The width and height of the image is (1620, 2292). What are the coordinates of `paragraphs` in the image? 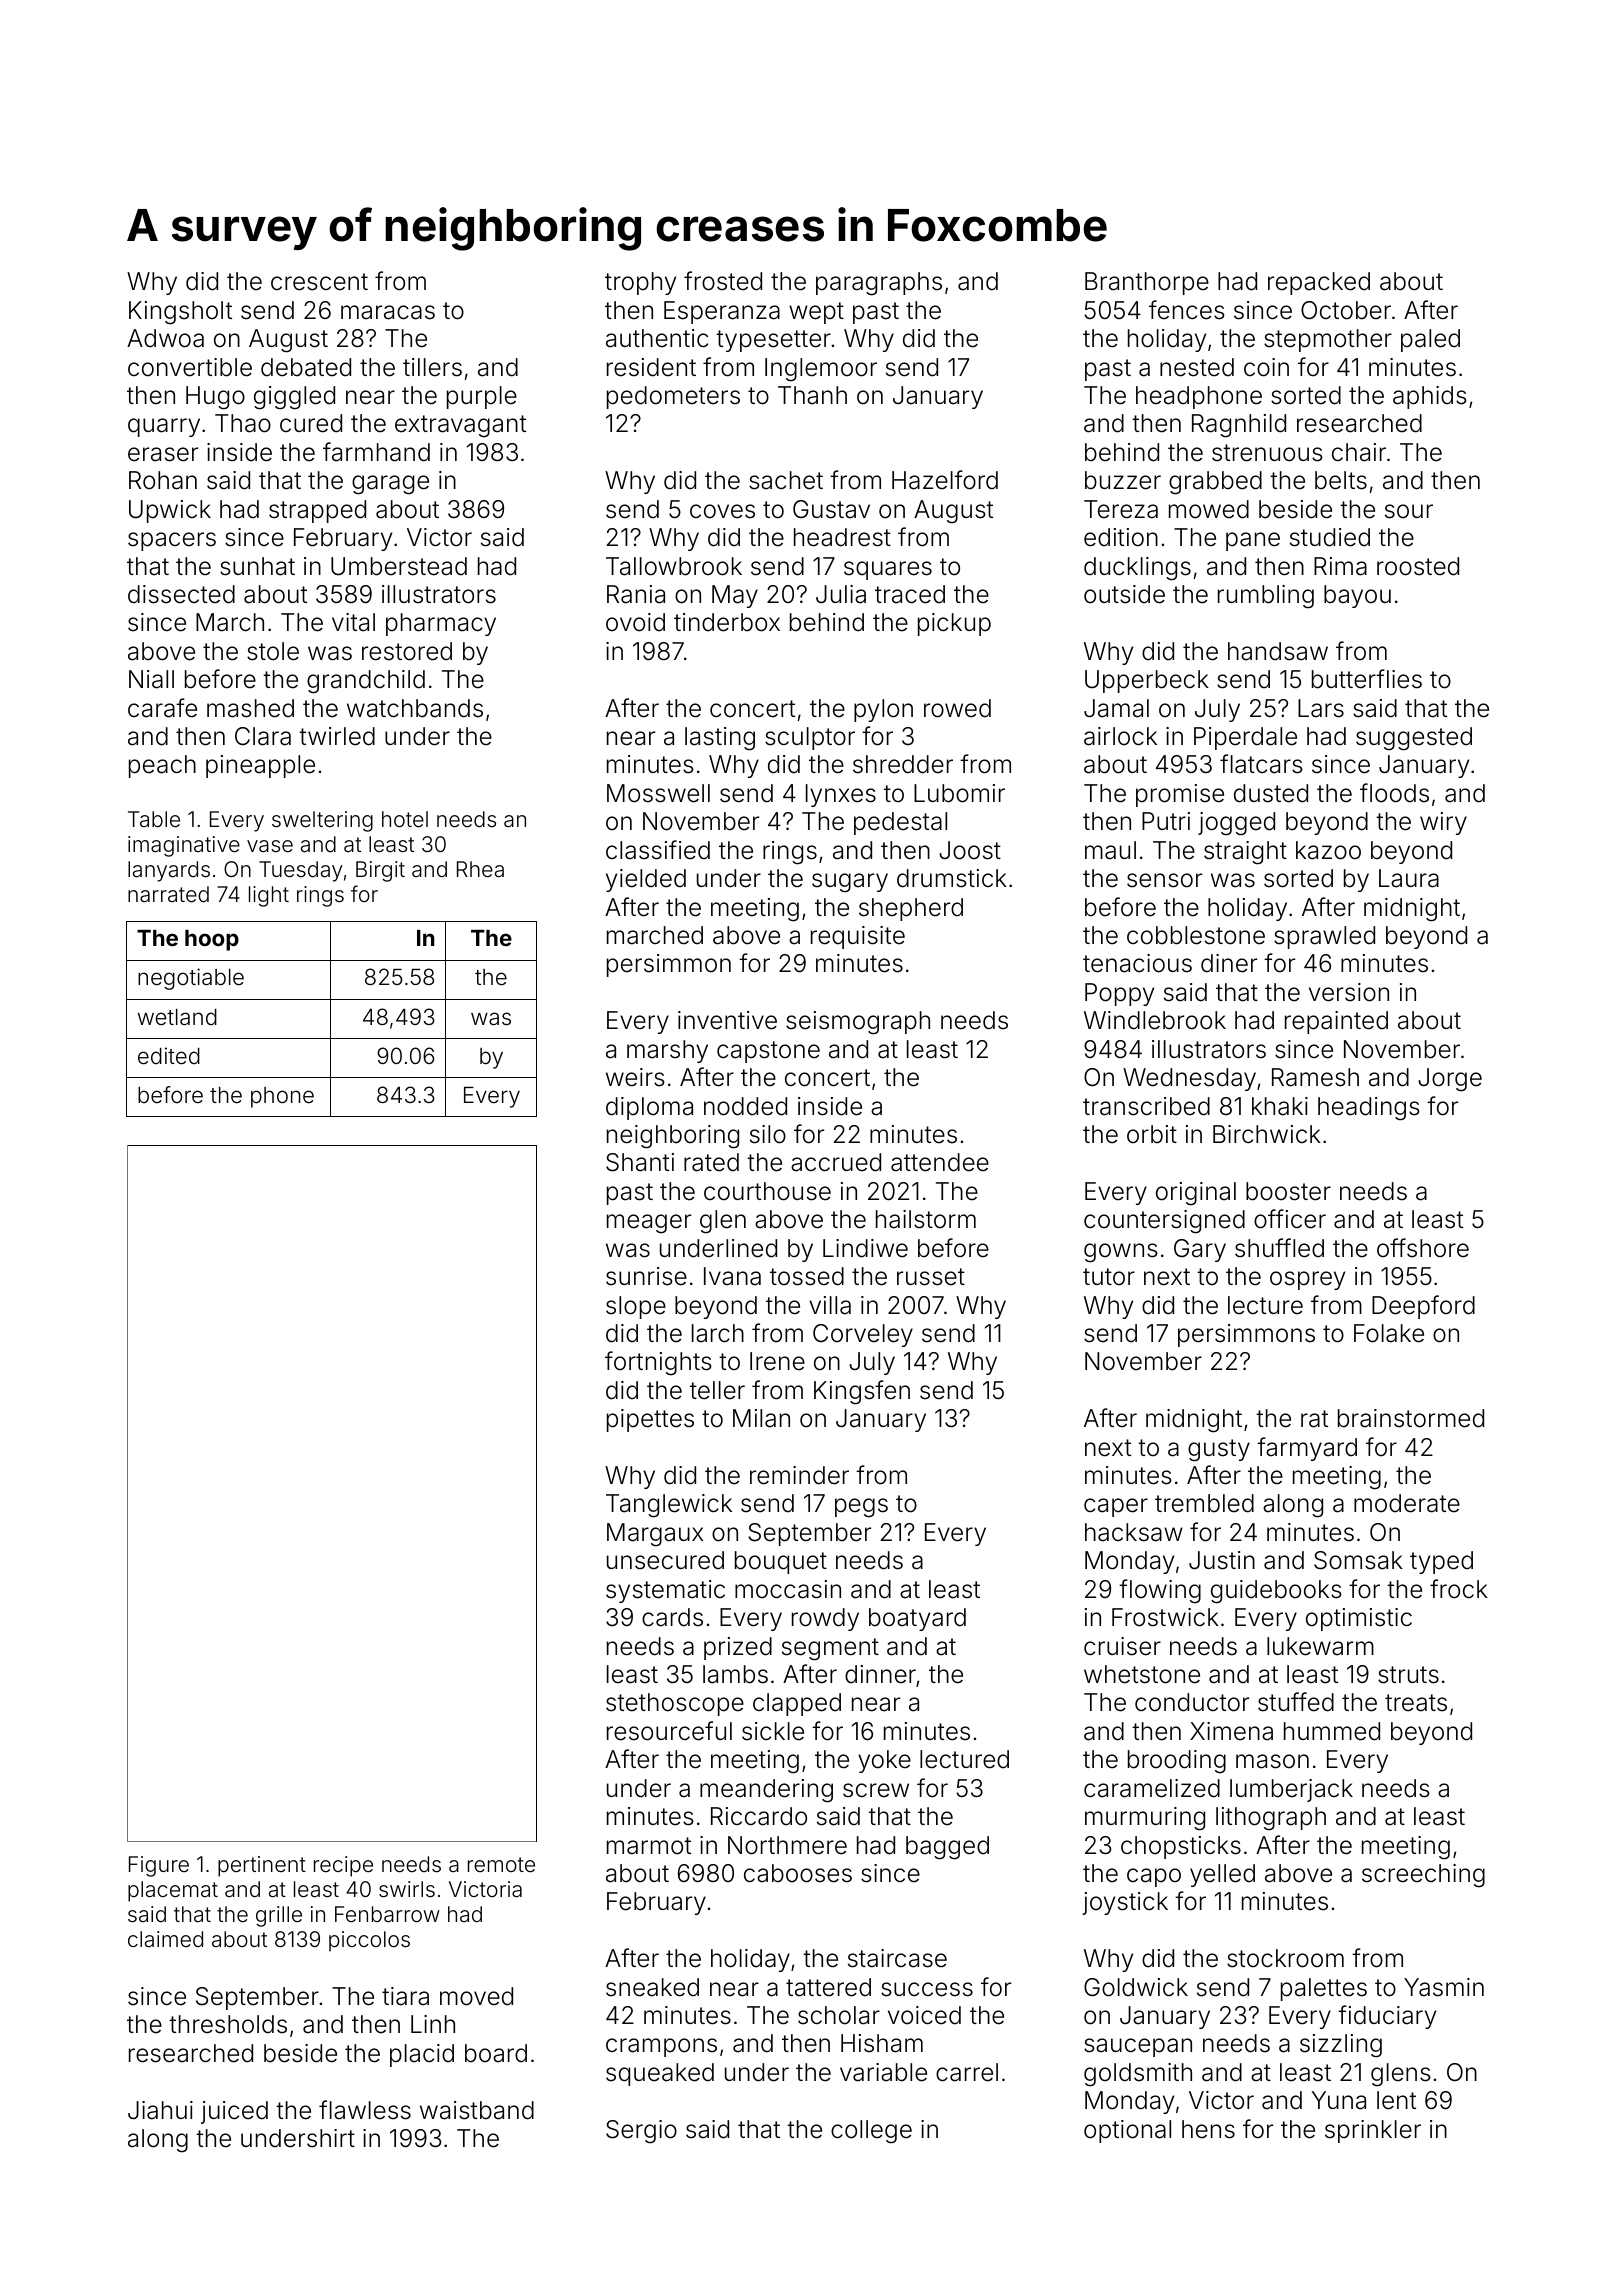 It's located at (879, 284).
